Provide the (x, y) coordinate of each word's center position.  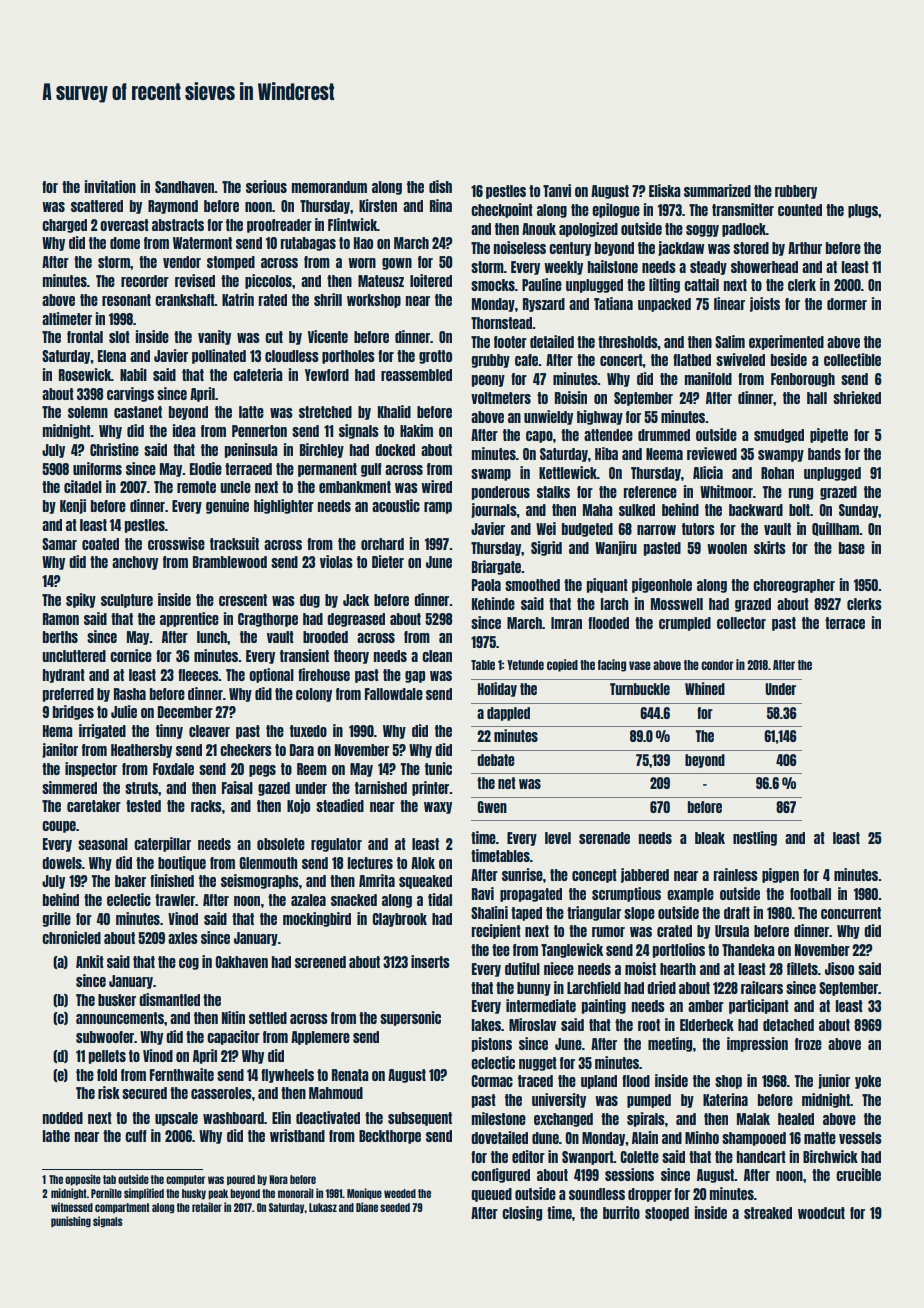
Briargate (496, 567)
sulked (637, 510)
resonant (126, 300)
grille (57, 919)
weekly (563, 268)
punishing (71, 1222)
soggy (702, 231)
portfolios (679, 950)
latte (251, 412)
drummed (664, 435)
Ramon (61, 619)
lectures (370, 863)
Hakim (416, 430)
